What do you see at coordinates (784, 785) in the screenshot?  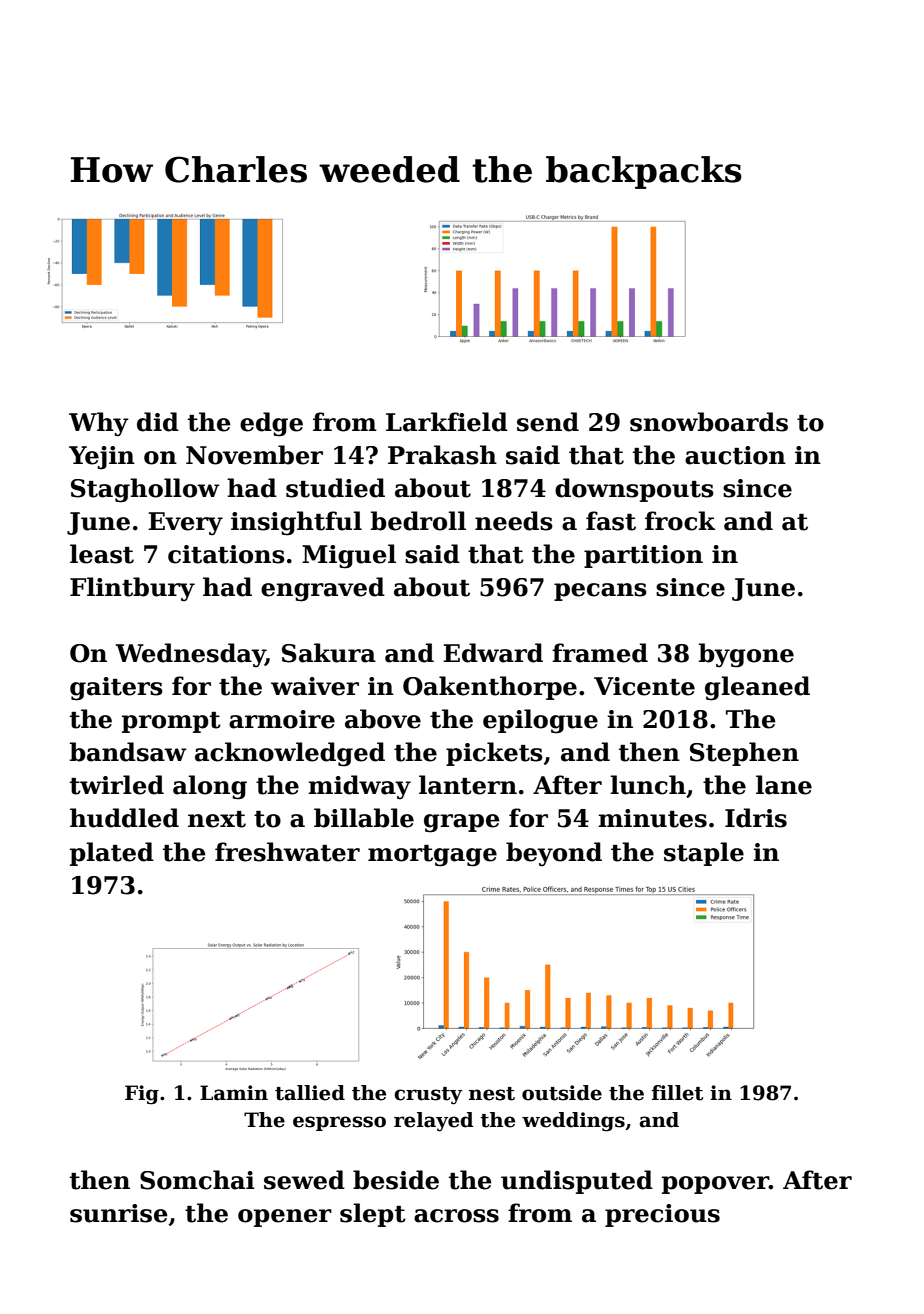 I see `lane` at bounding box center [784, 785].
